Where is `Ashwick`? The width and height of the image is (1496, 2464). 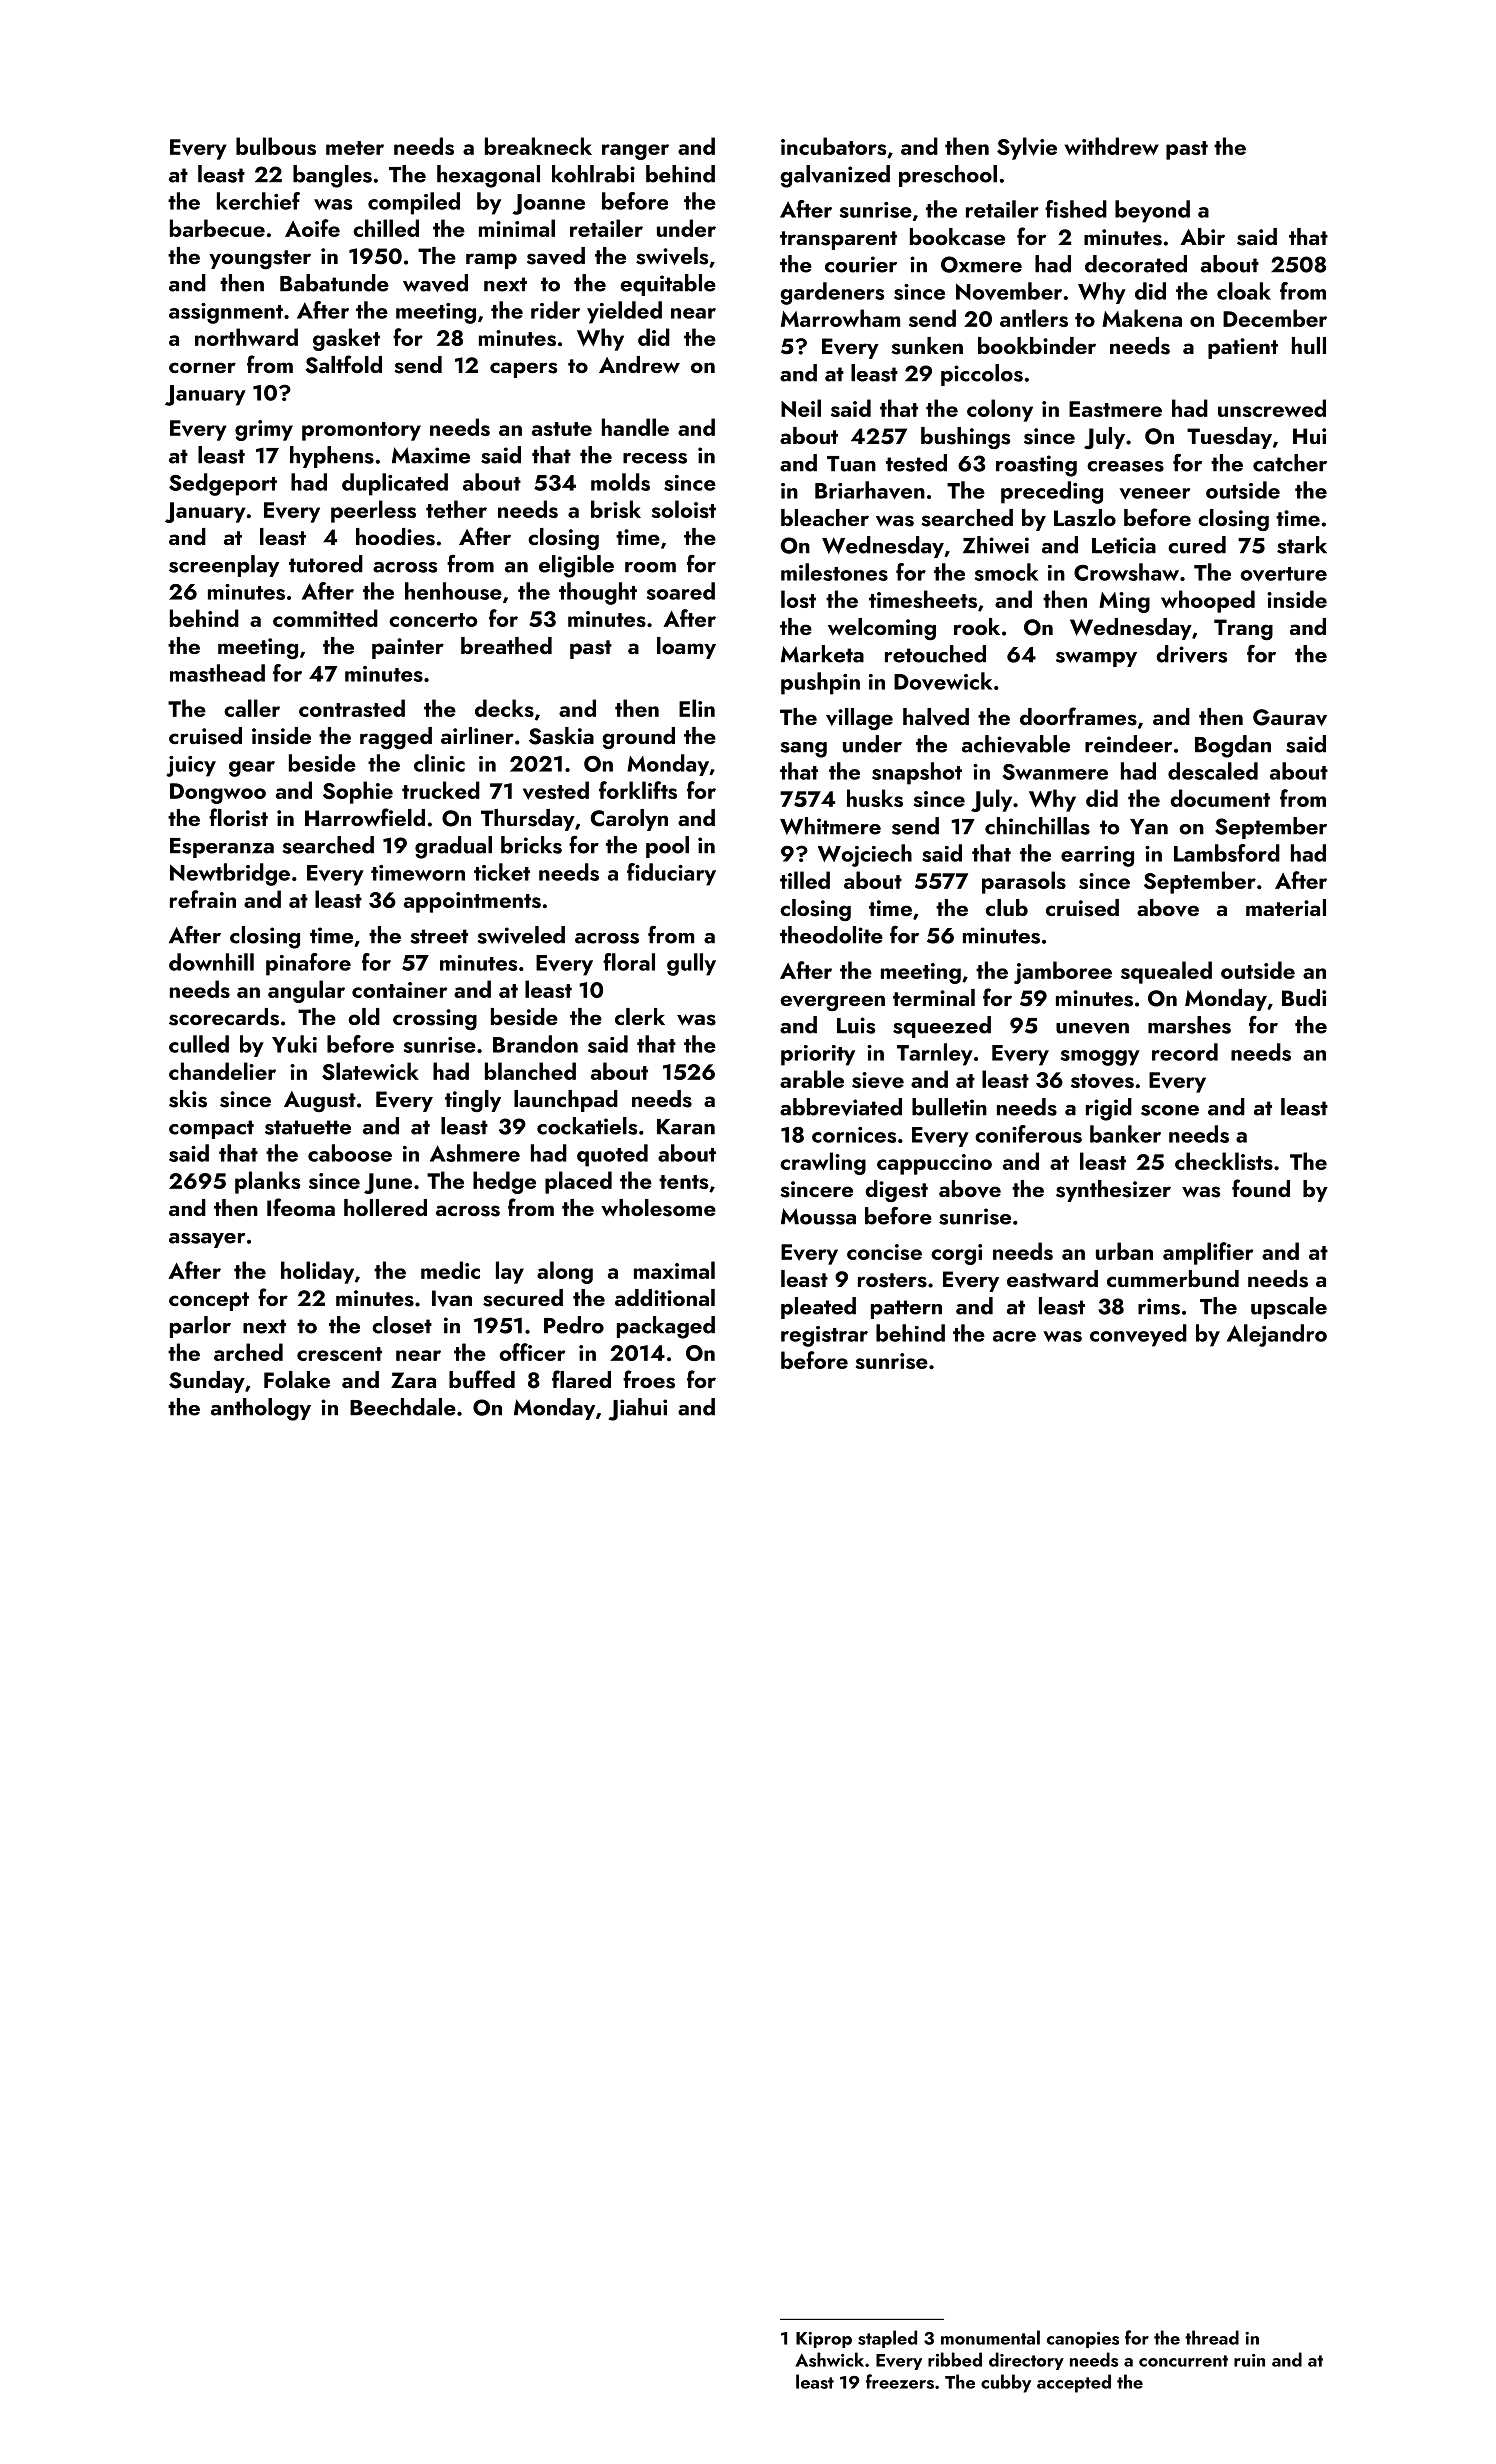 Ashwick is located at coordinates (829, 2359).
